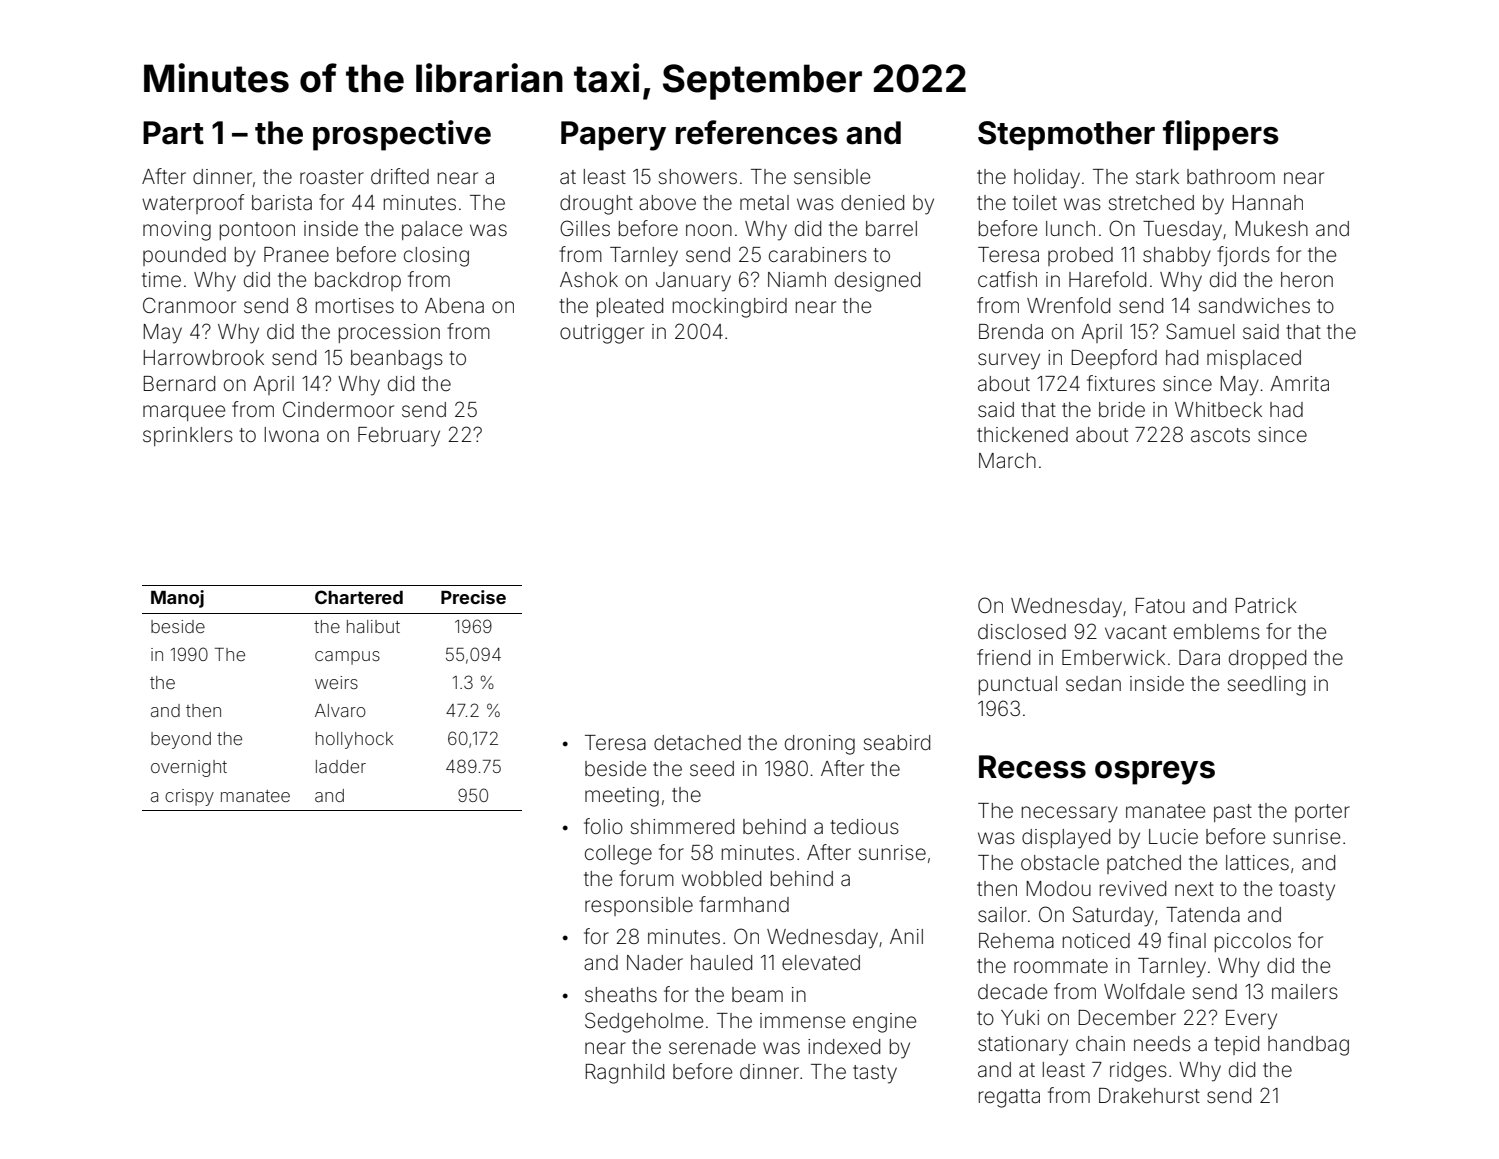 This screenshot has height=1159, width=1499. What do you see at coordinates (875, 1074) in the screenshot?
I see `tasty` at bounding box center [875, 1074].
